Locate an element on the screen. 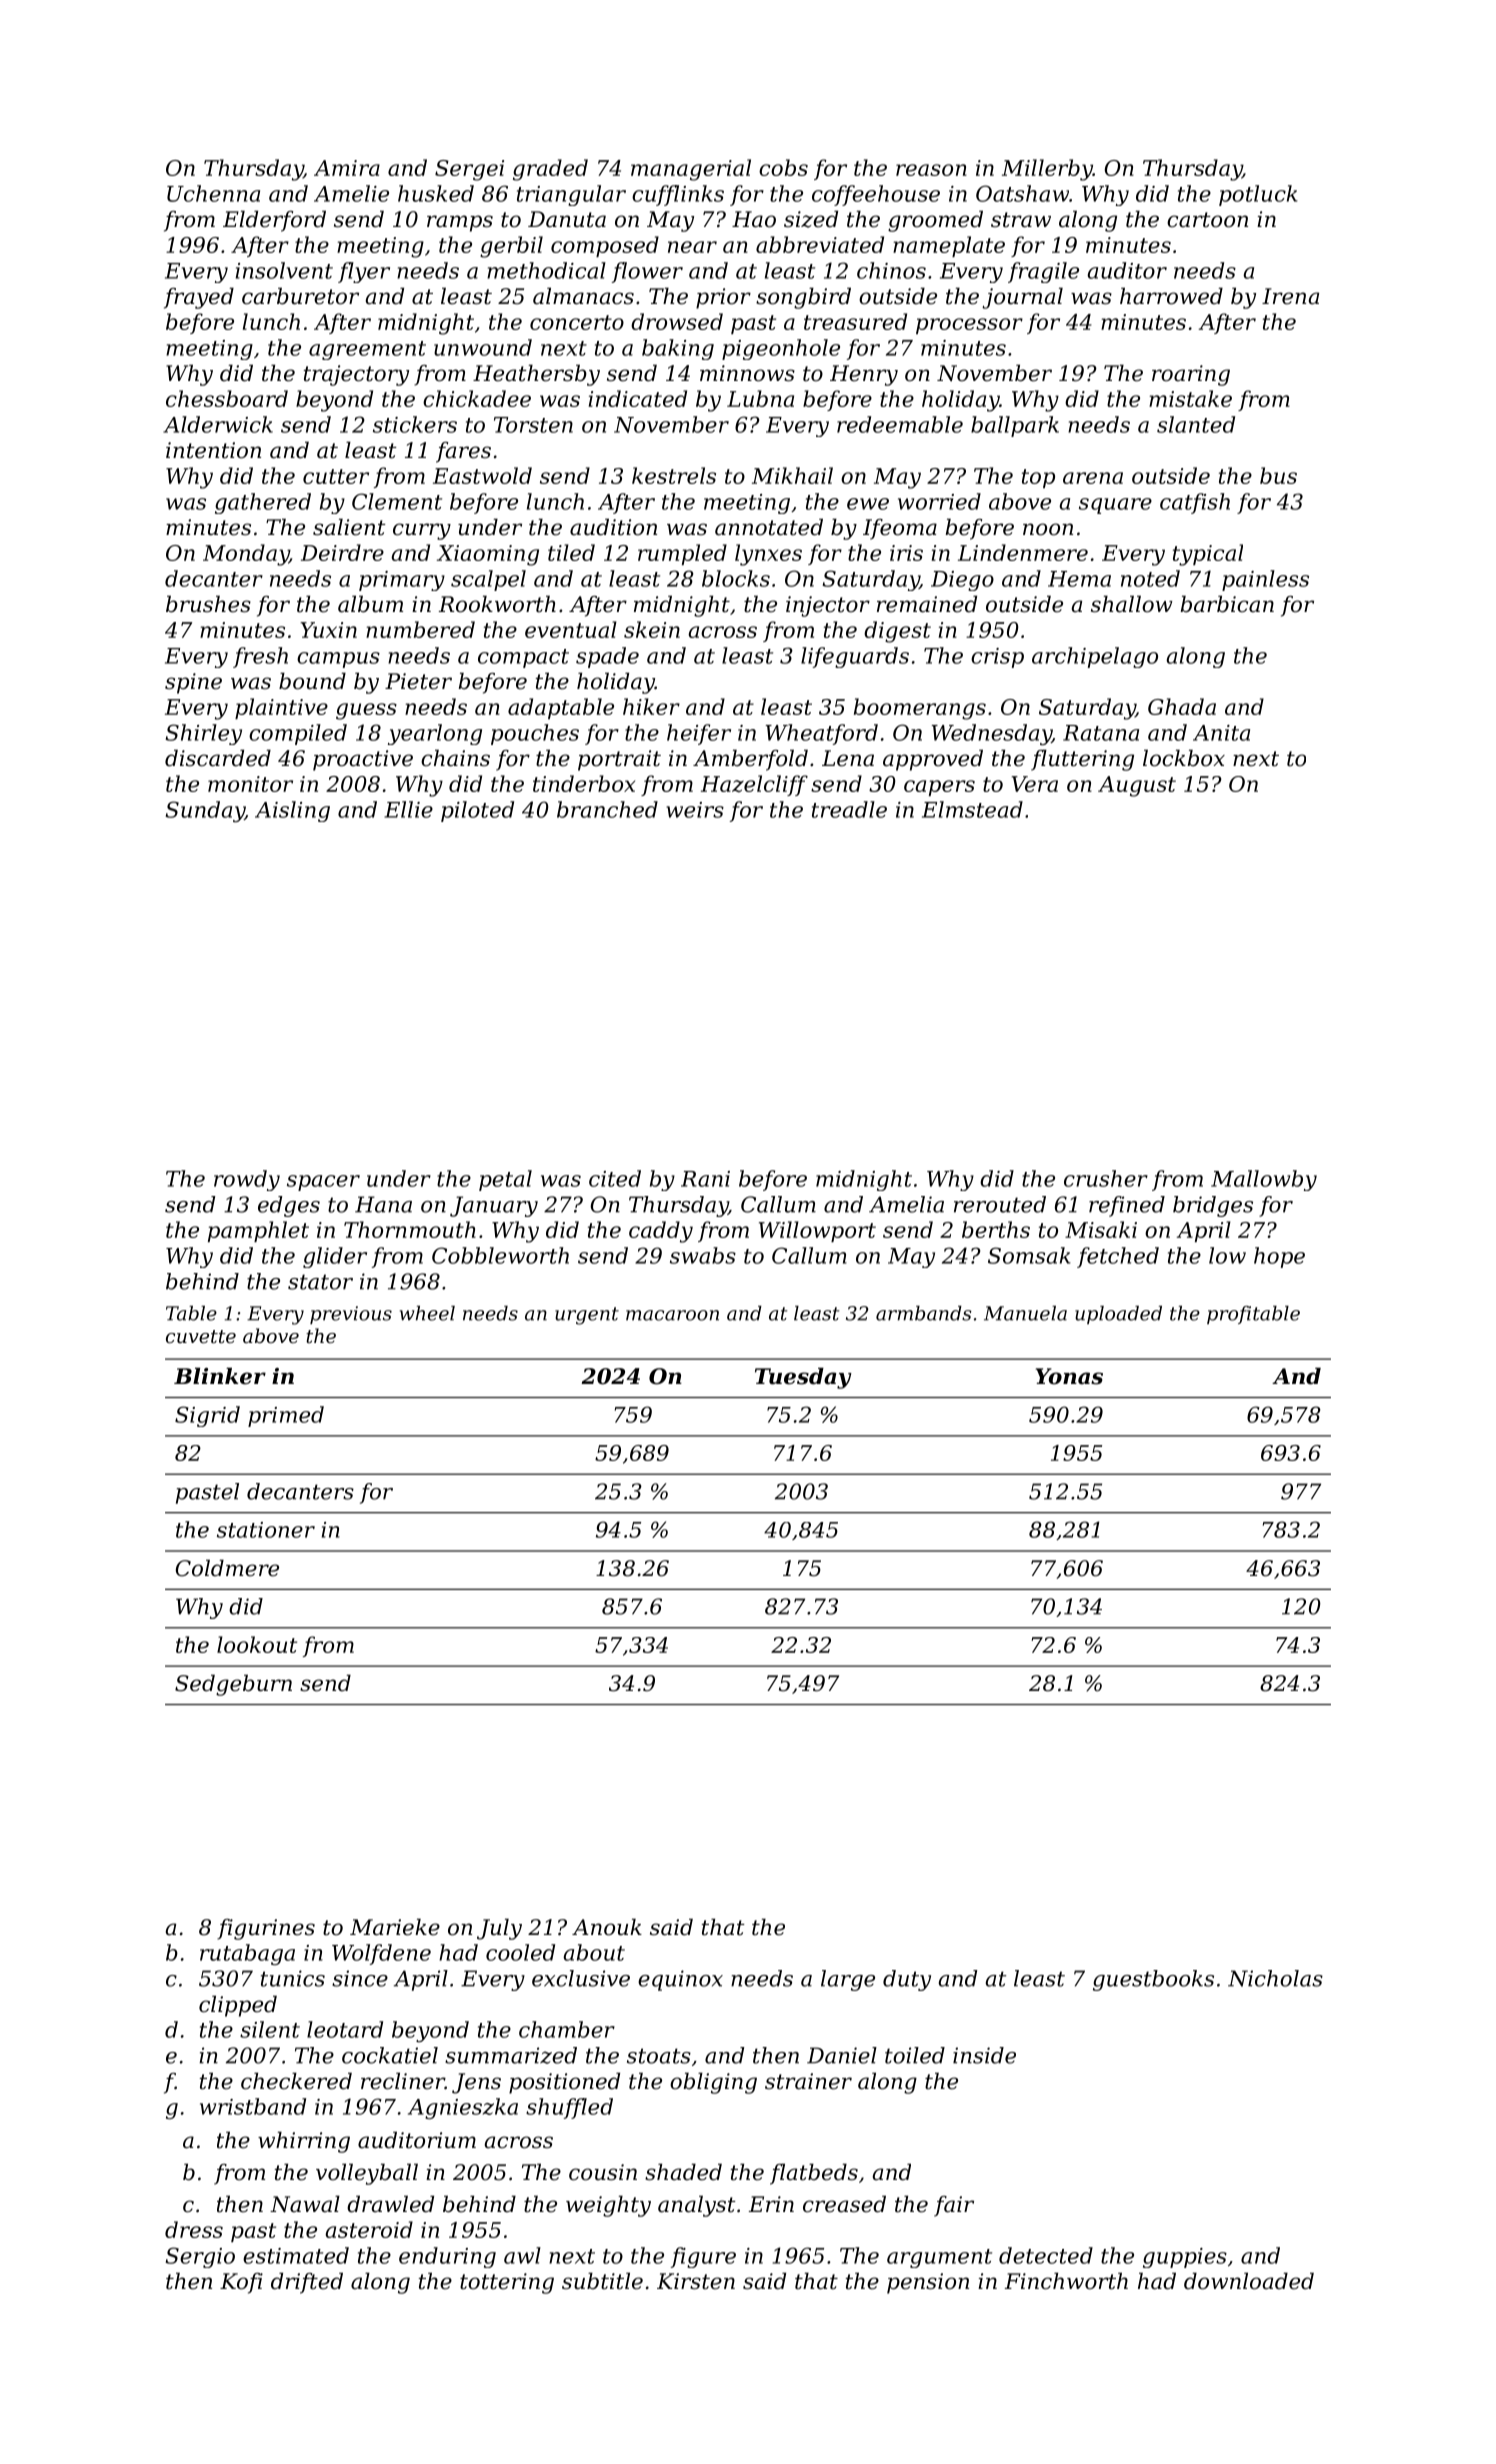 This screenshot has height=2464, width=1496. Anita is located at coordinates (1221, 733).
